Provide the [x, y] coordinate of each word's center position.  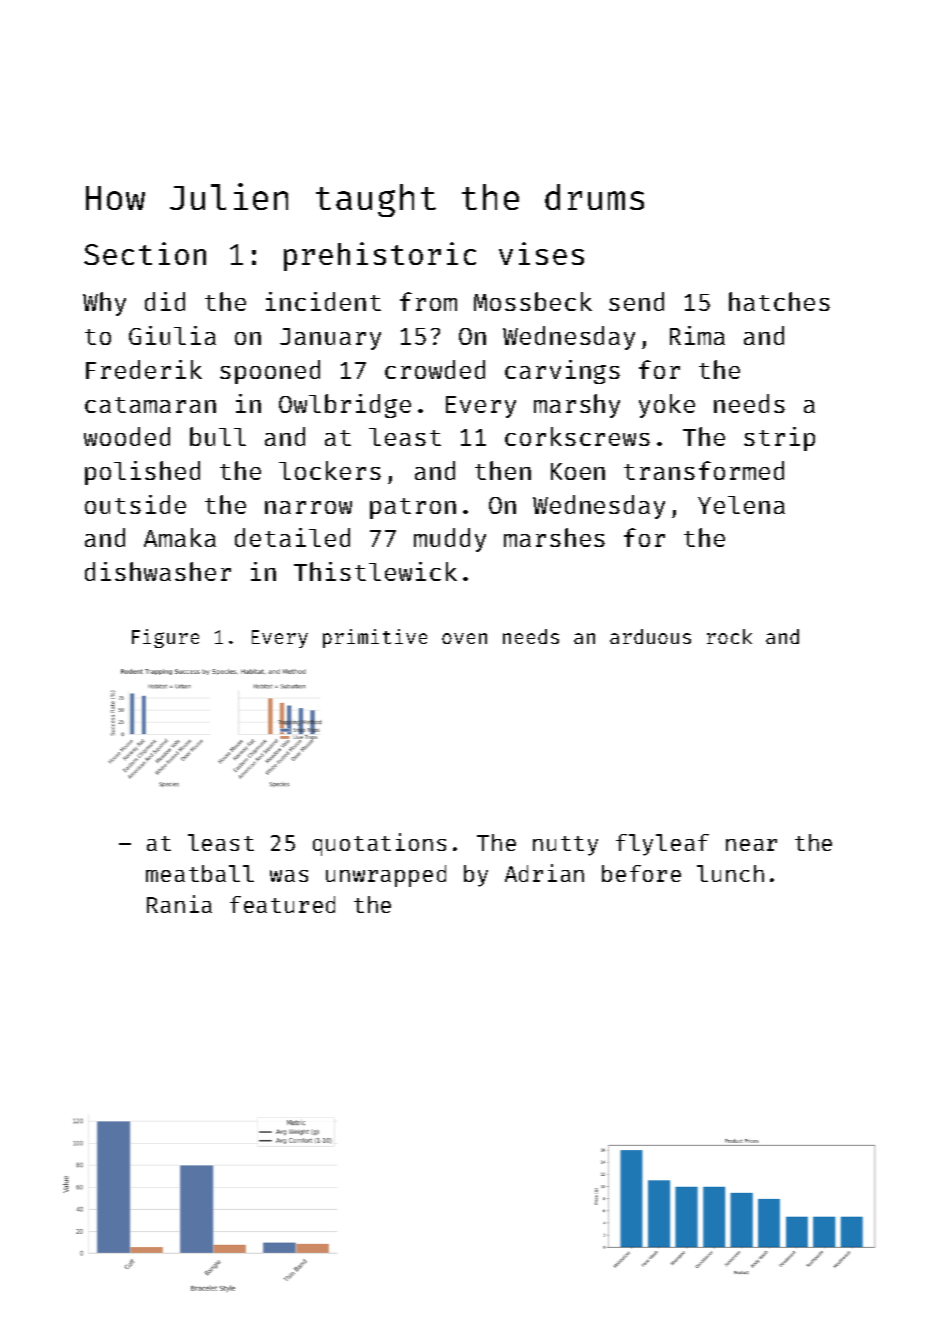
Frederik [144, 369]
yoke [667, 406]
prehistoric [380, 256]
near [751, 845]
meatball [200, 873]
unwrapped [386, 876]
